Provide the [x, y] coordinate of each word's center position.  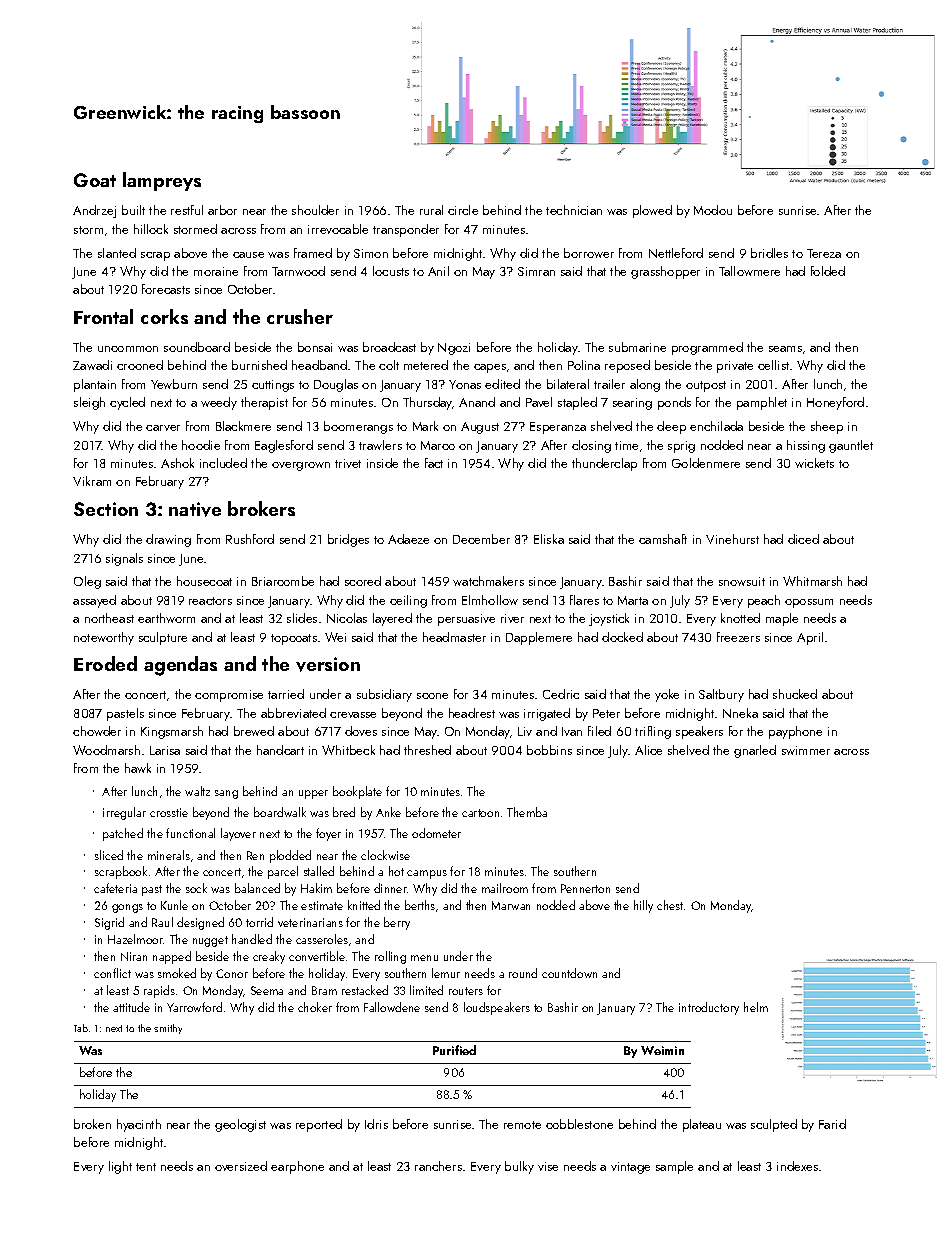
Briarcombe [283, 581]
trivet [348, 463]
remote [522, 1125]
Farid [832, 1124]
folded [828, 271]
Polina [584, 365]
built [133, 210]
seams [785, 349]
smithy [168, 1029]
